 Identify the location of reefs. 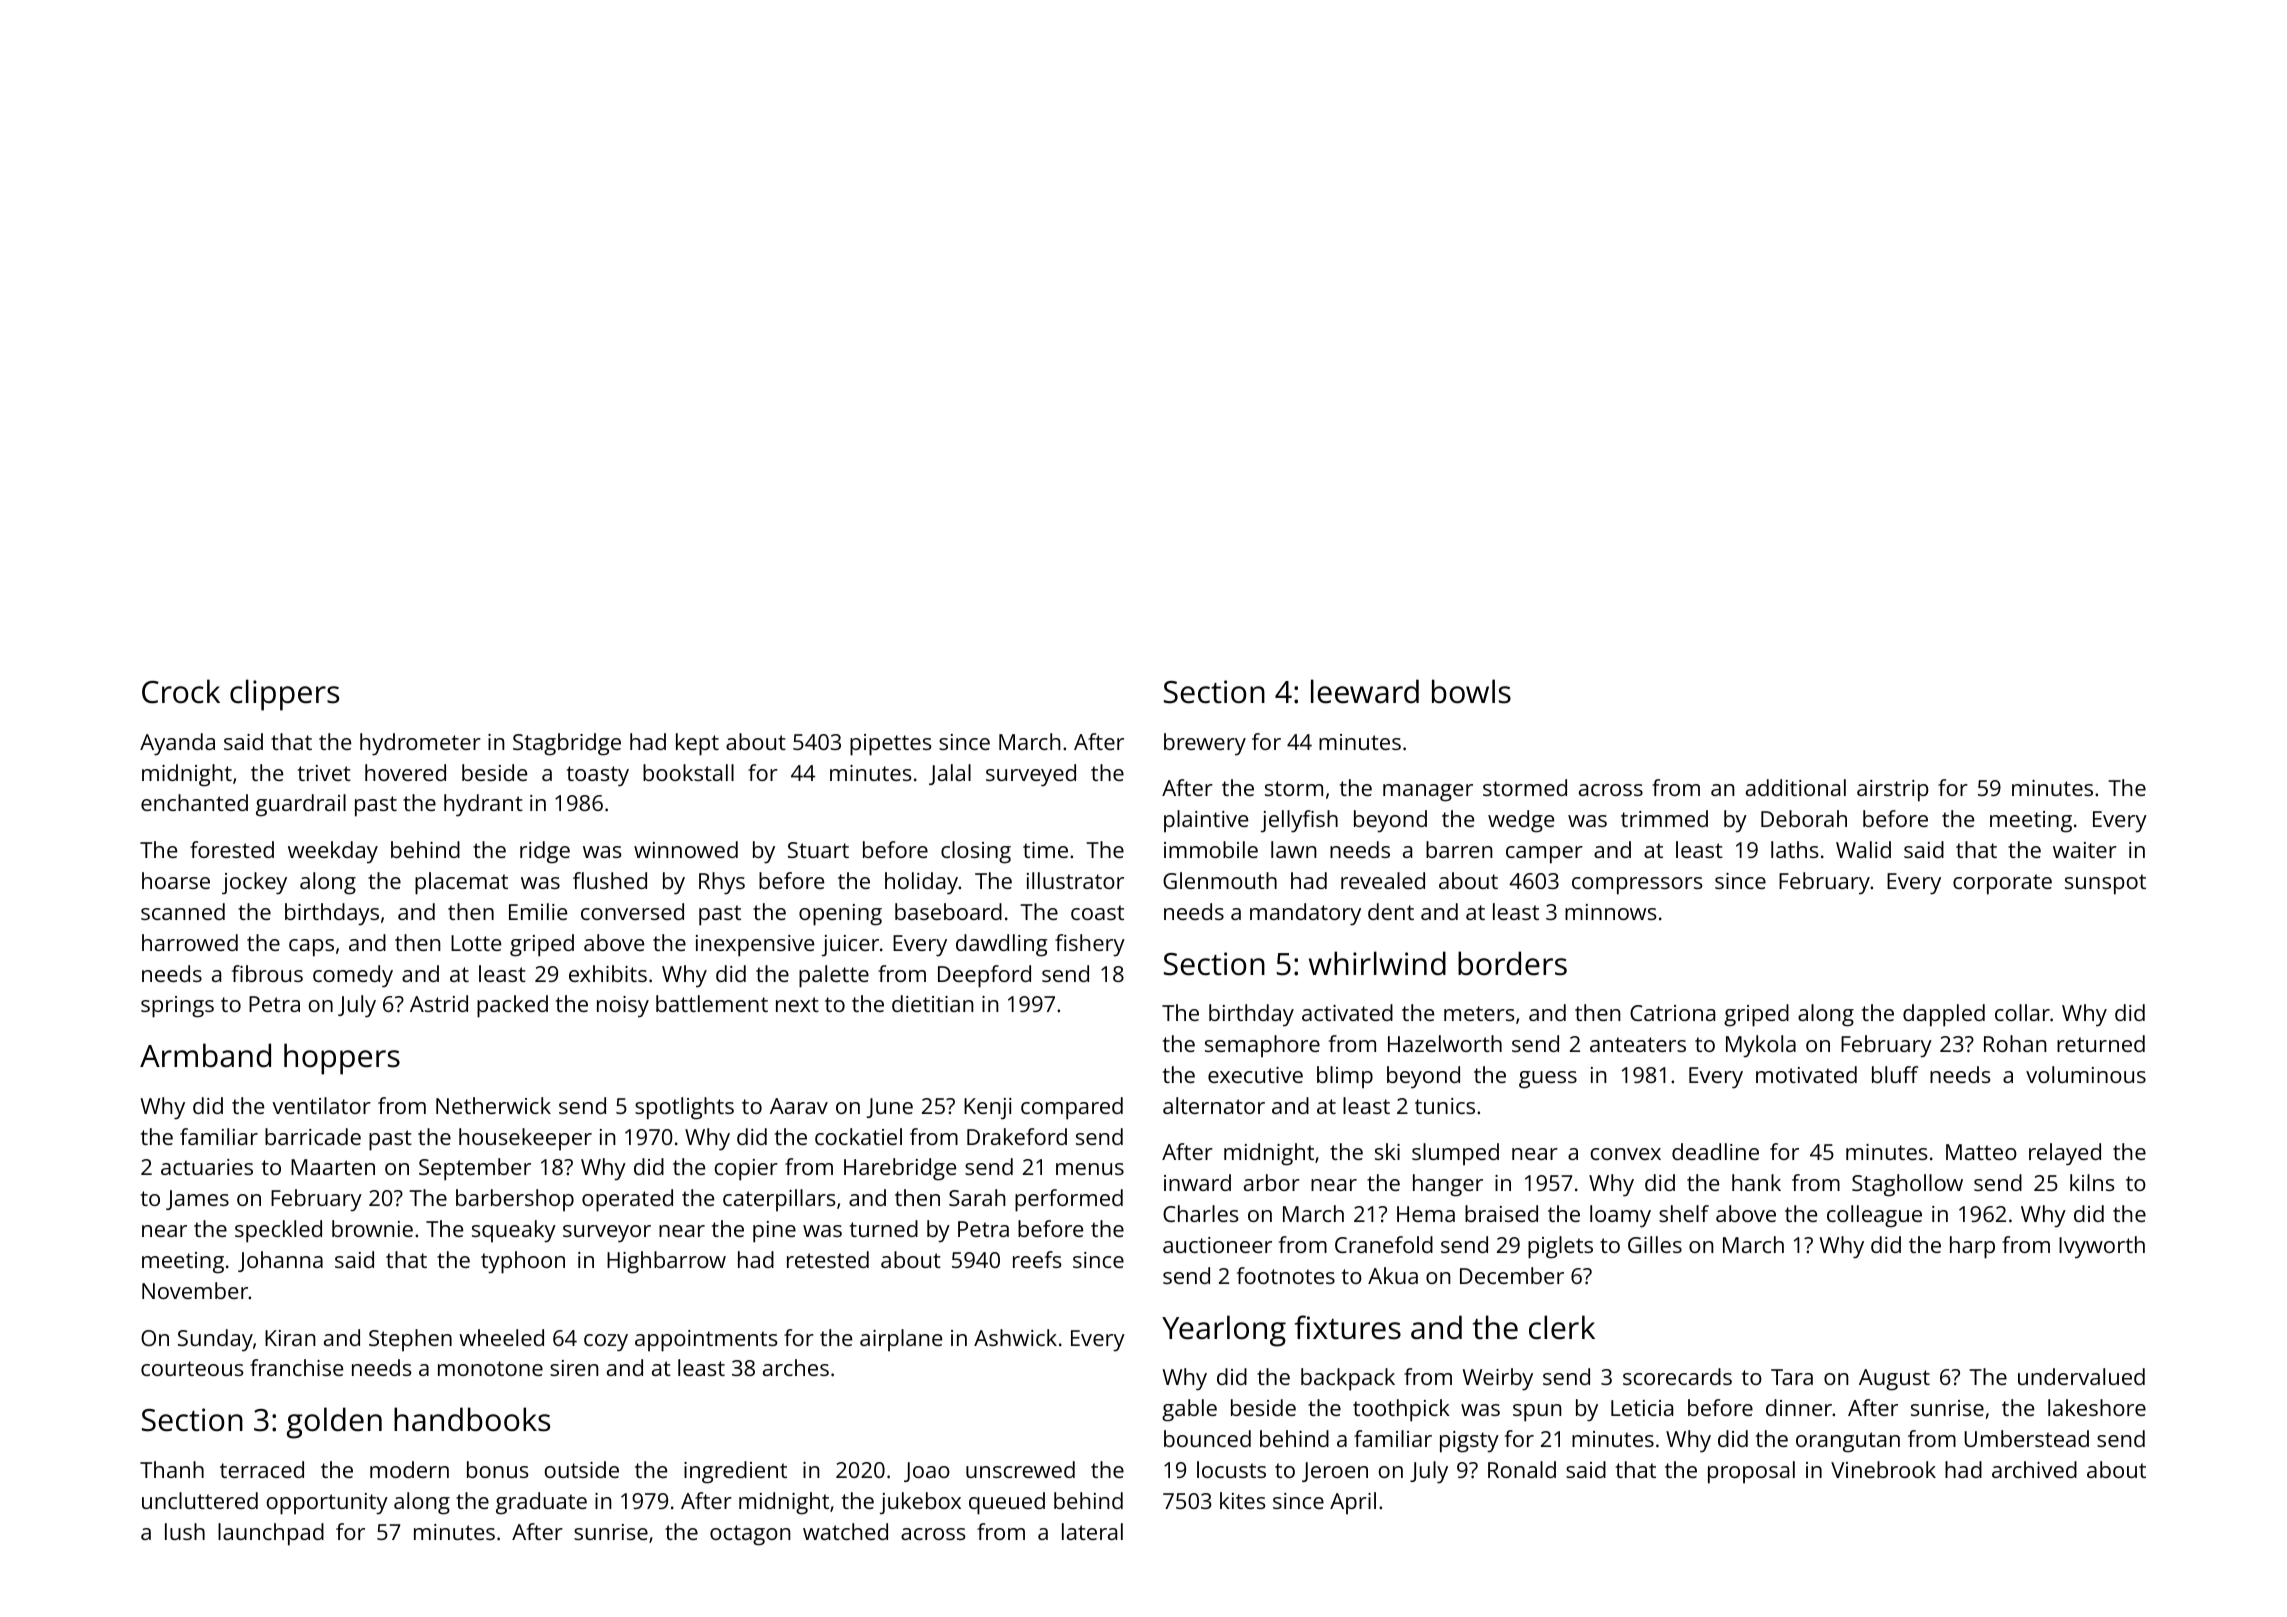
(1037, 1259).
